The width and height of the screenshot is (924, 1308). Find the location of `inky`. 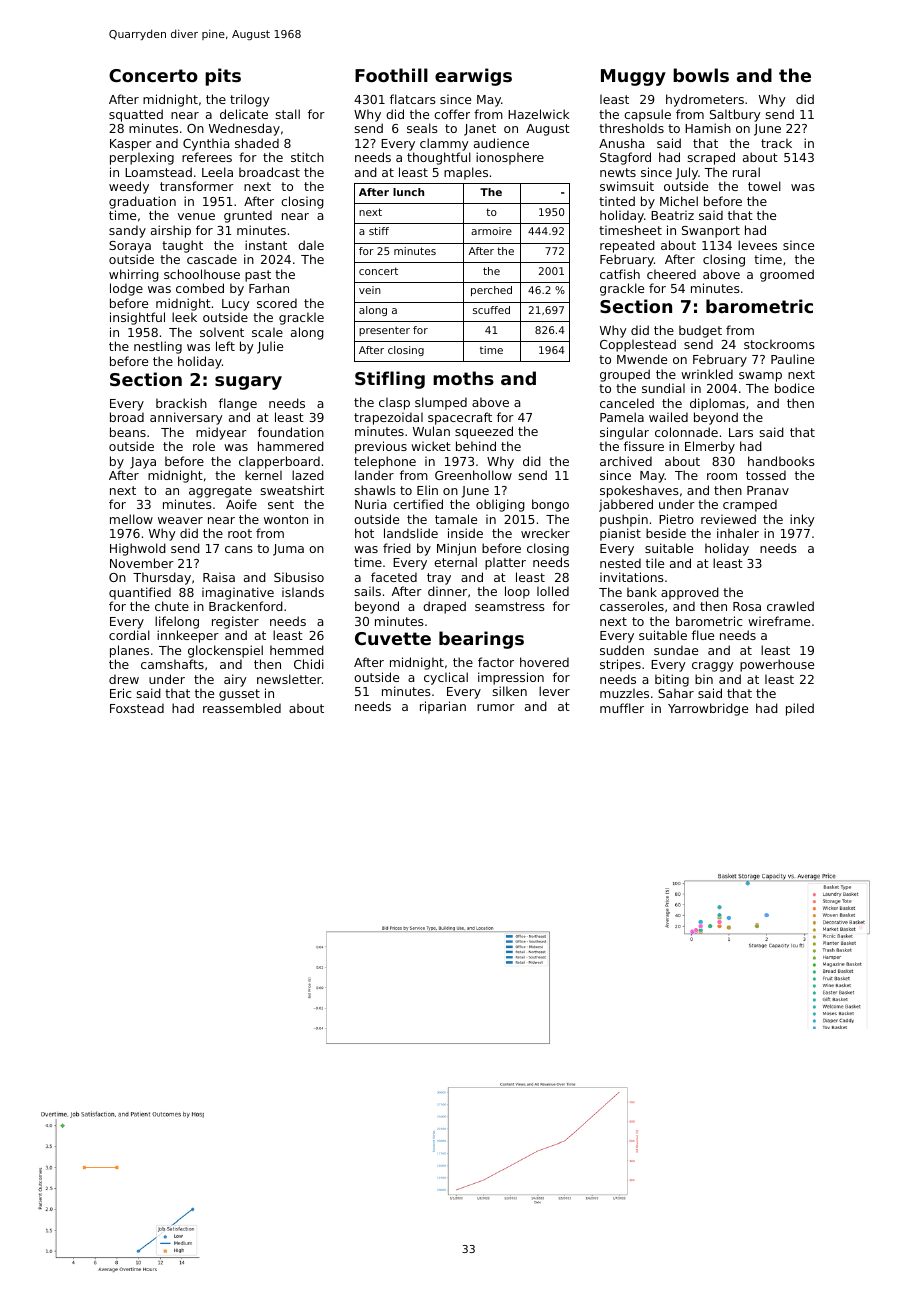

inky is located at coordinates (802, 520).
